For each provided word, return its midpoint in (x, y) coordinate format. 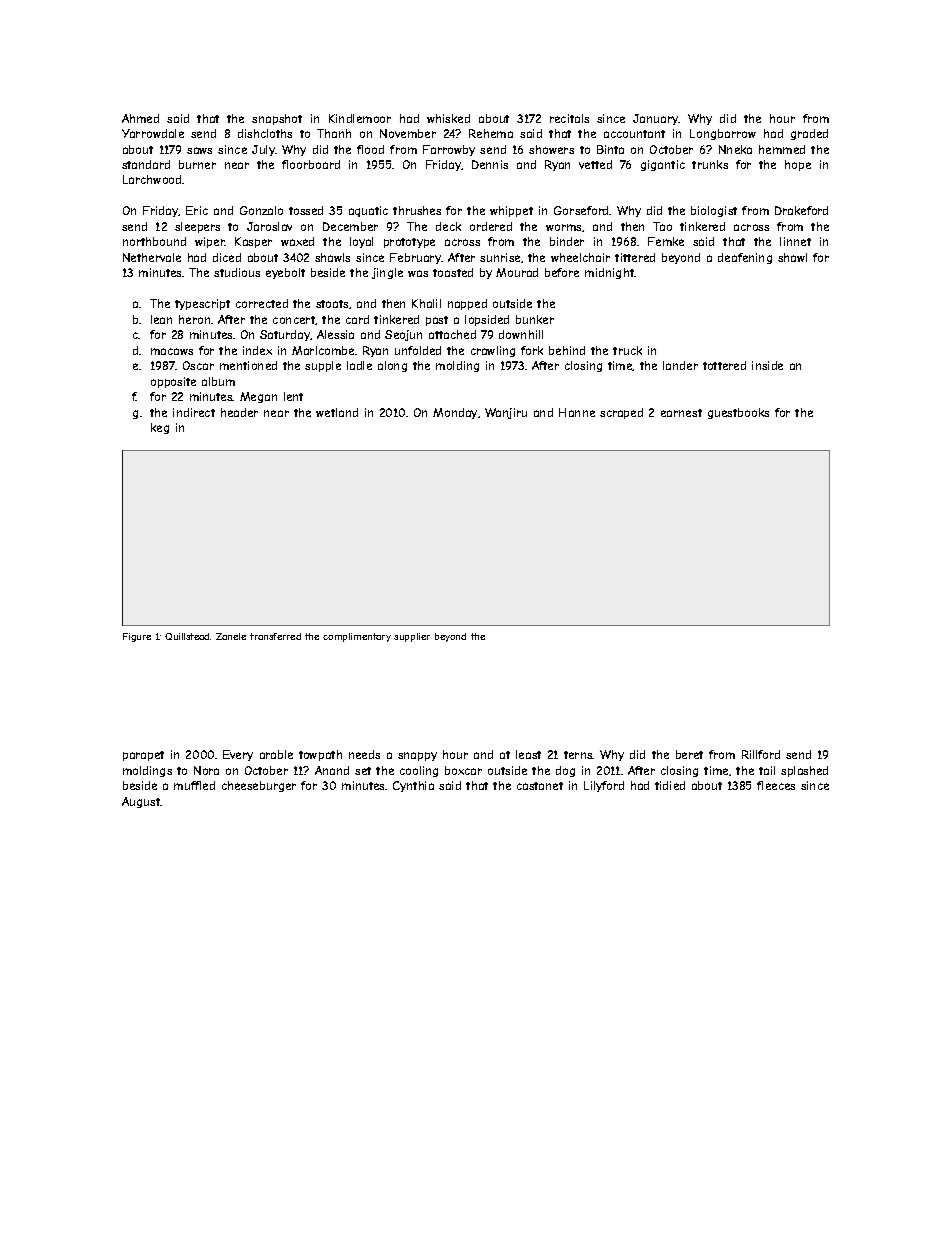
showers (551, 149)
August (141, 802)
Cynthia (413, 786)
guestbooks (738, 413)
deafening (745, 258)
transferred (275, 636)
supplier (412, 637)
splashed (804, 771)
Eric (197, 210)
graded (809, 134)
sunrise (500, 257)
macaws (172, 351)
